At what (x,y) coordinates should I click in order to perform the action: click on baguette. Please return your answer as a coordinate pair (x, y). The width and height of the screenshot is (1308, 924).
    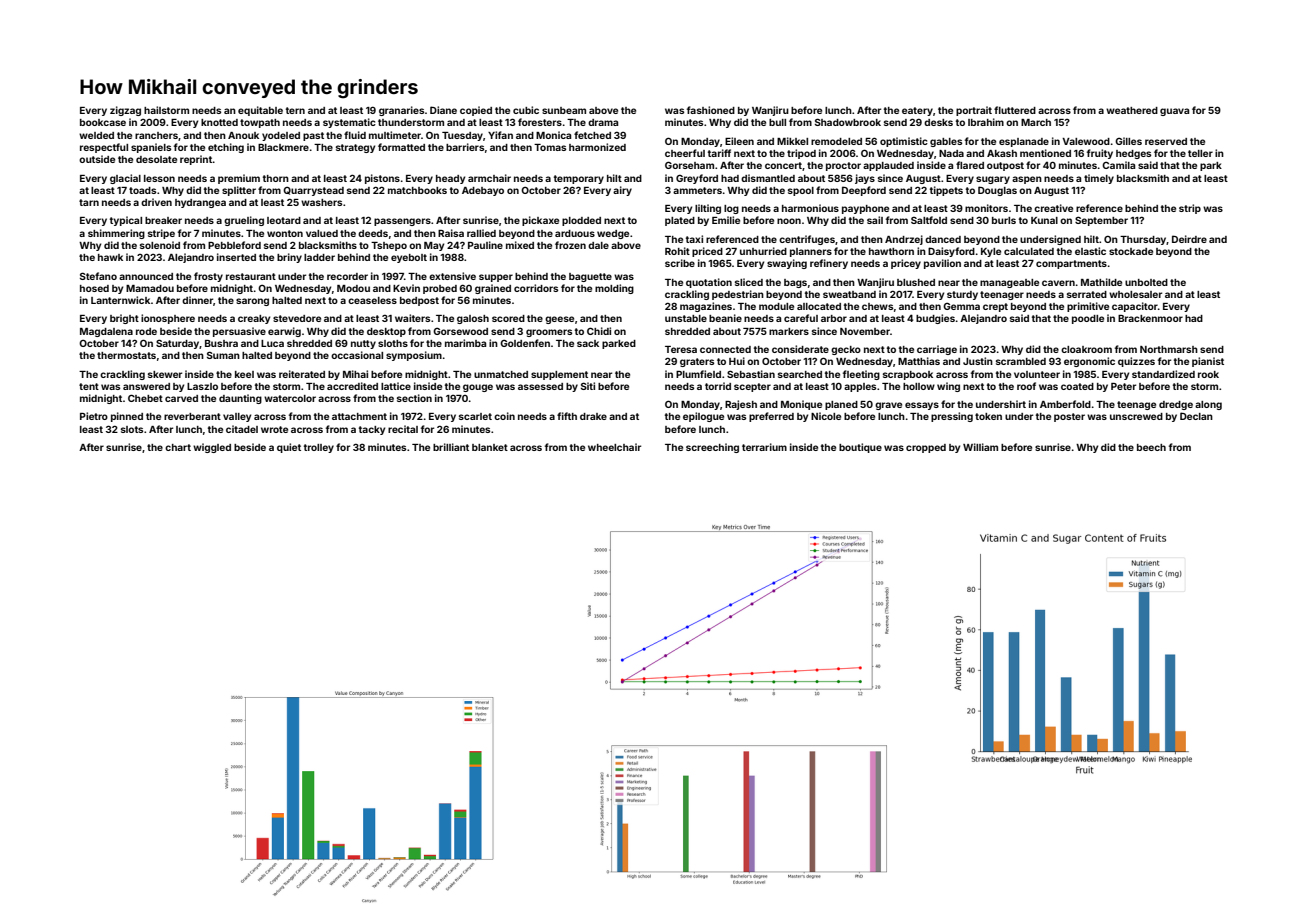
    Looking at the image, I should click on (590, 277).
